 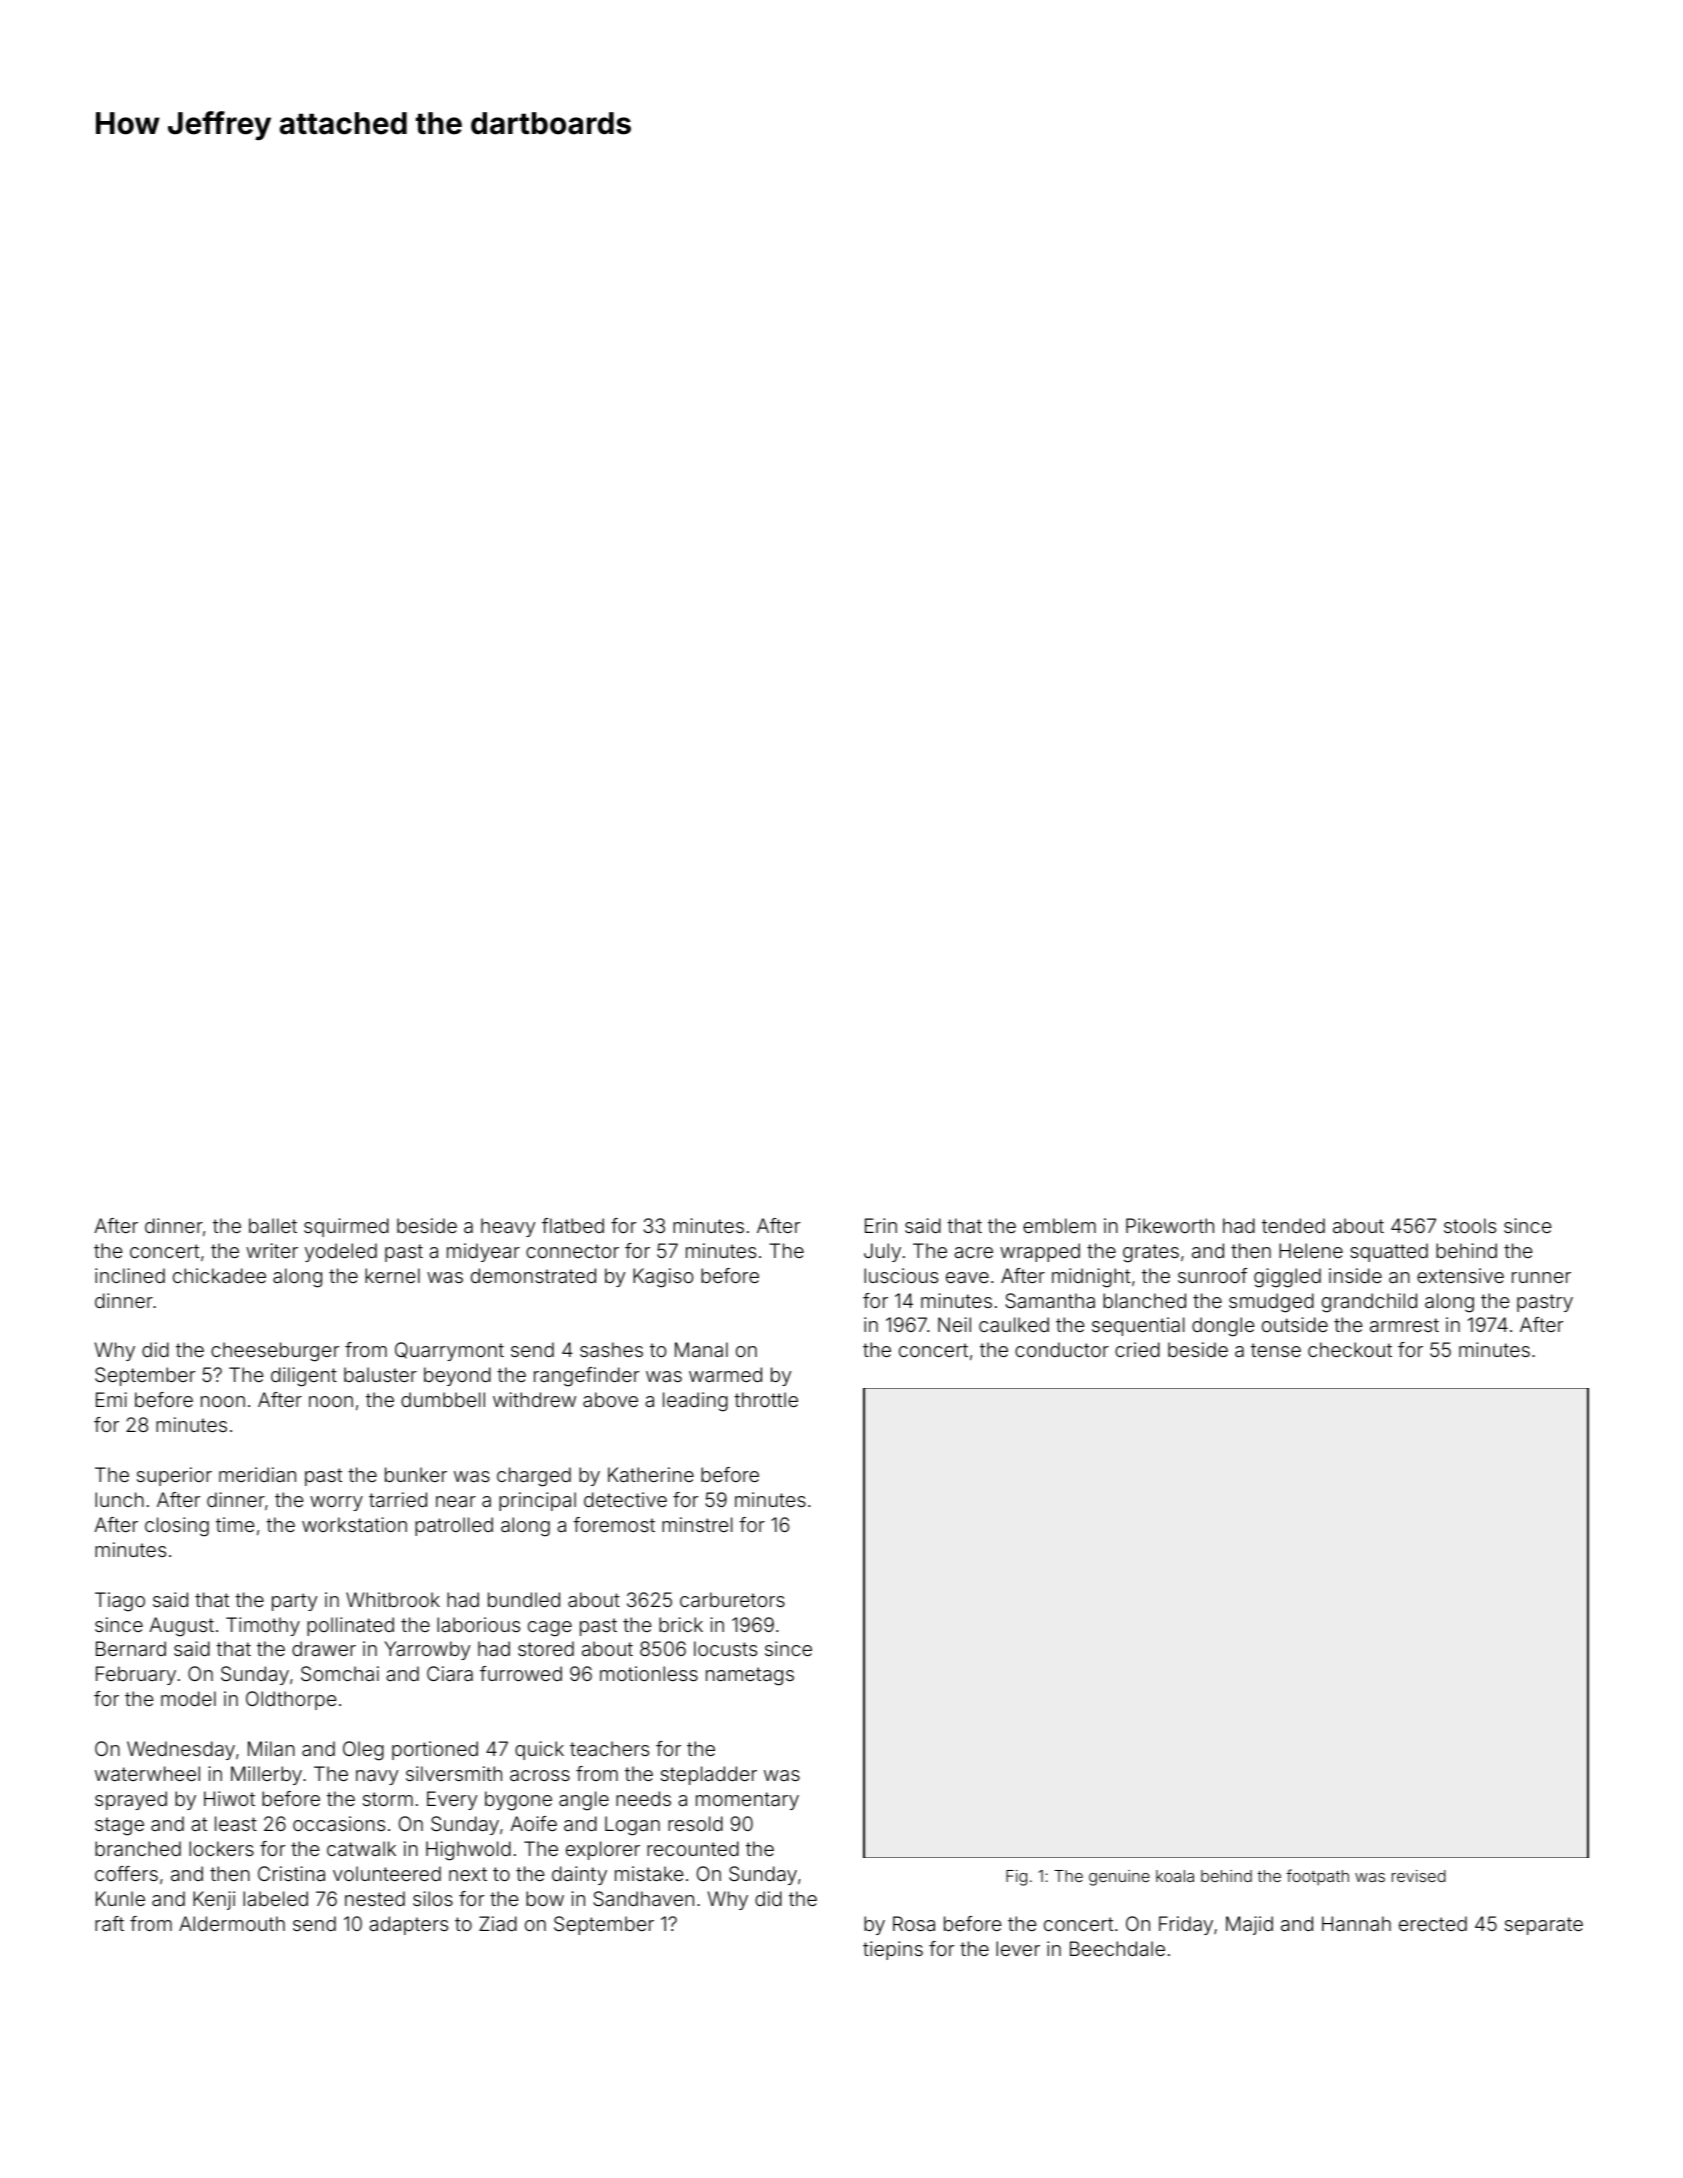 What do you see at coordinates (1062, 1349) in the page?
I see `conductor` at bounding box center [1062, 1349].
